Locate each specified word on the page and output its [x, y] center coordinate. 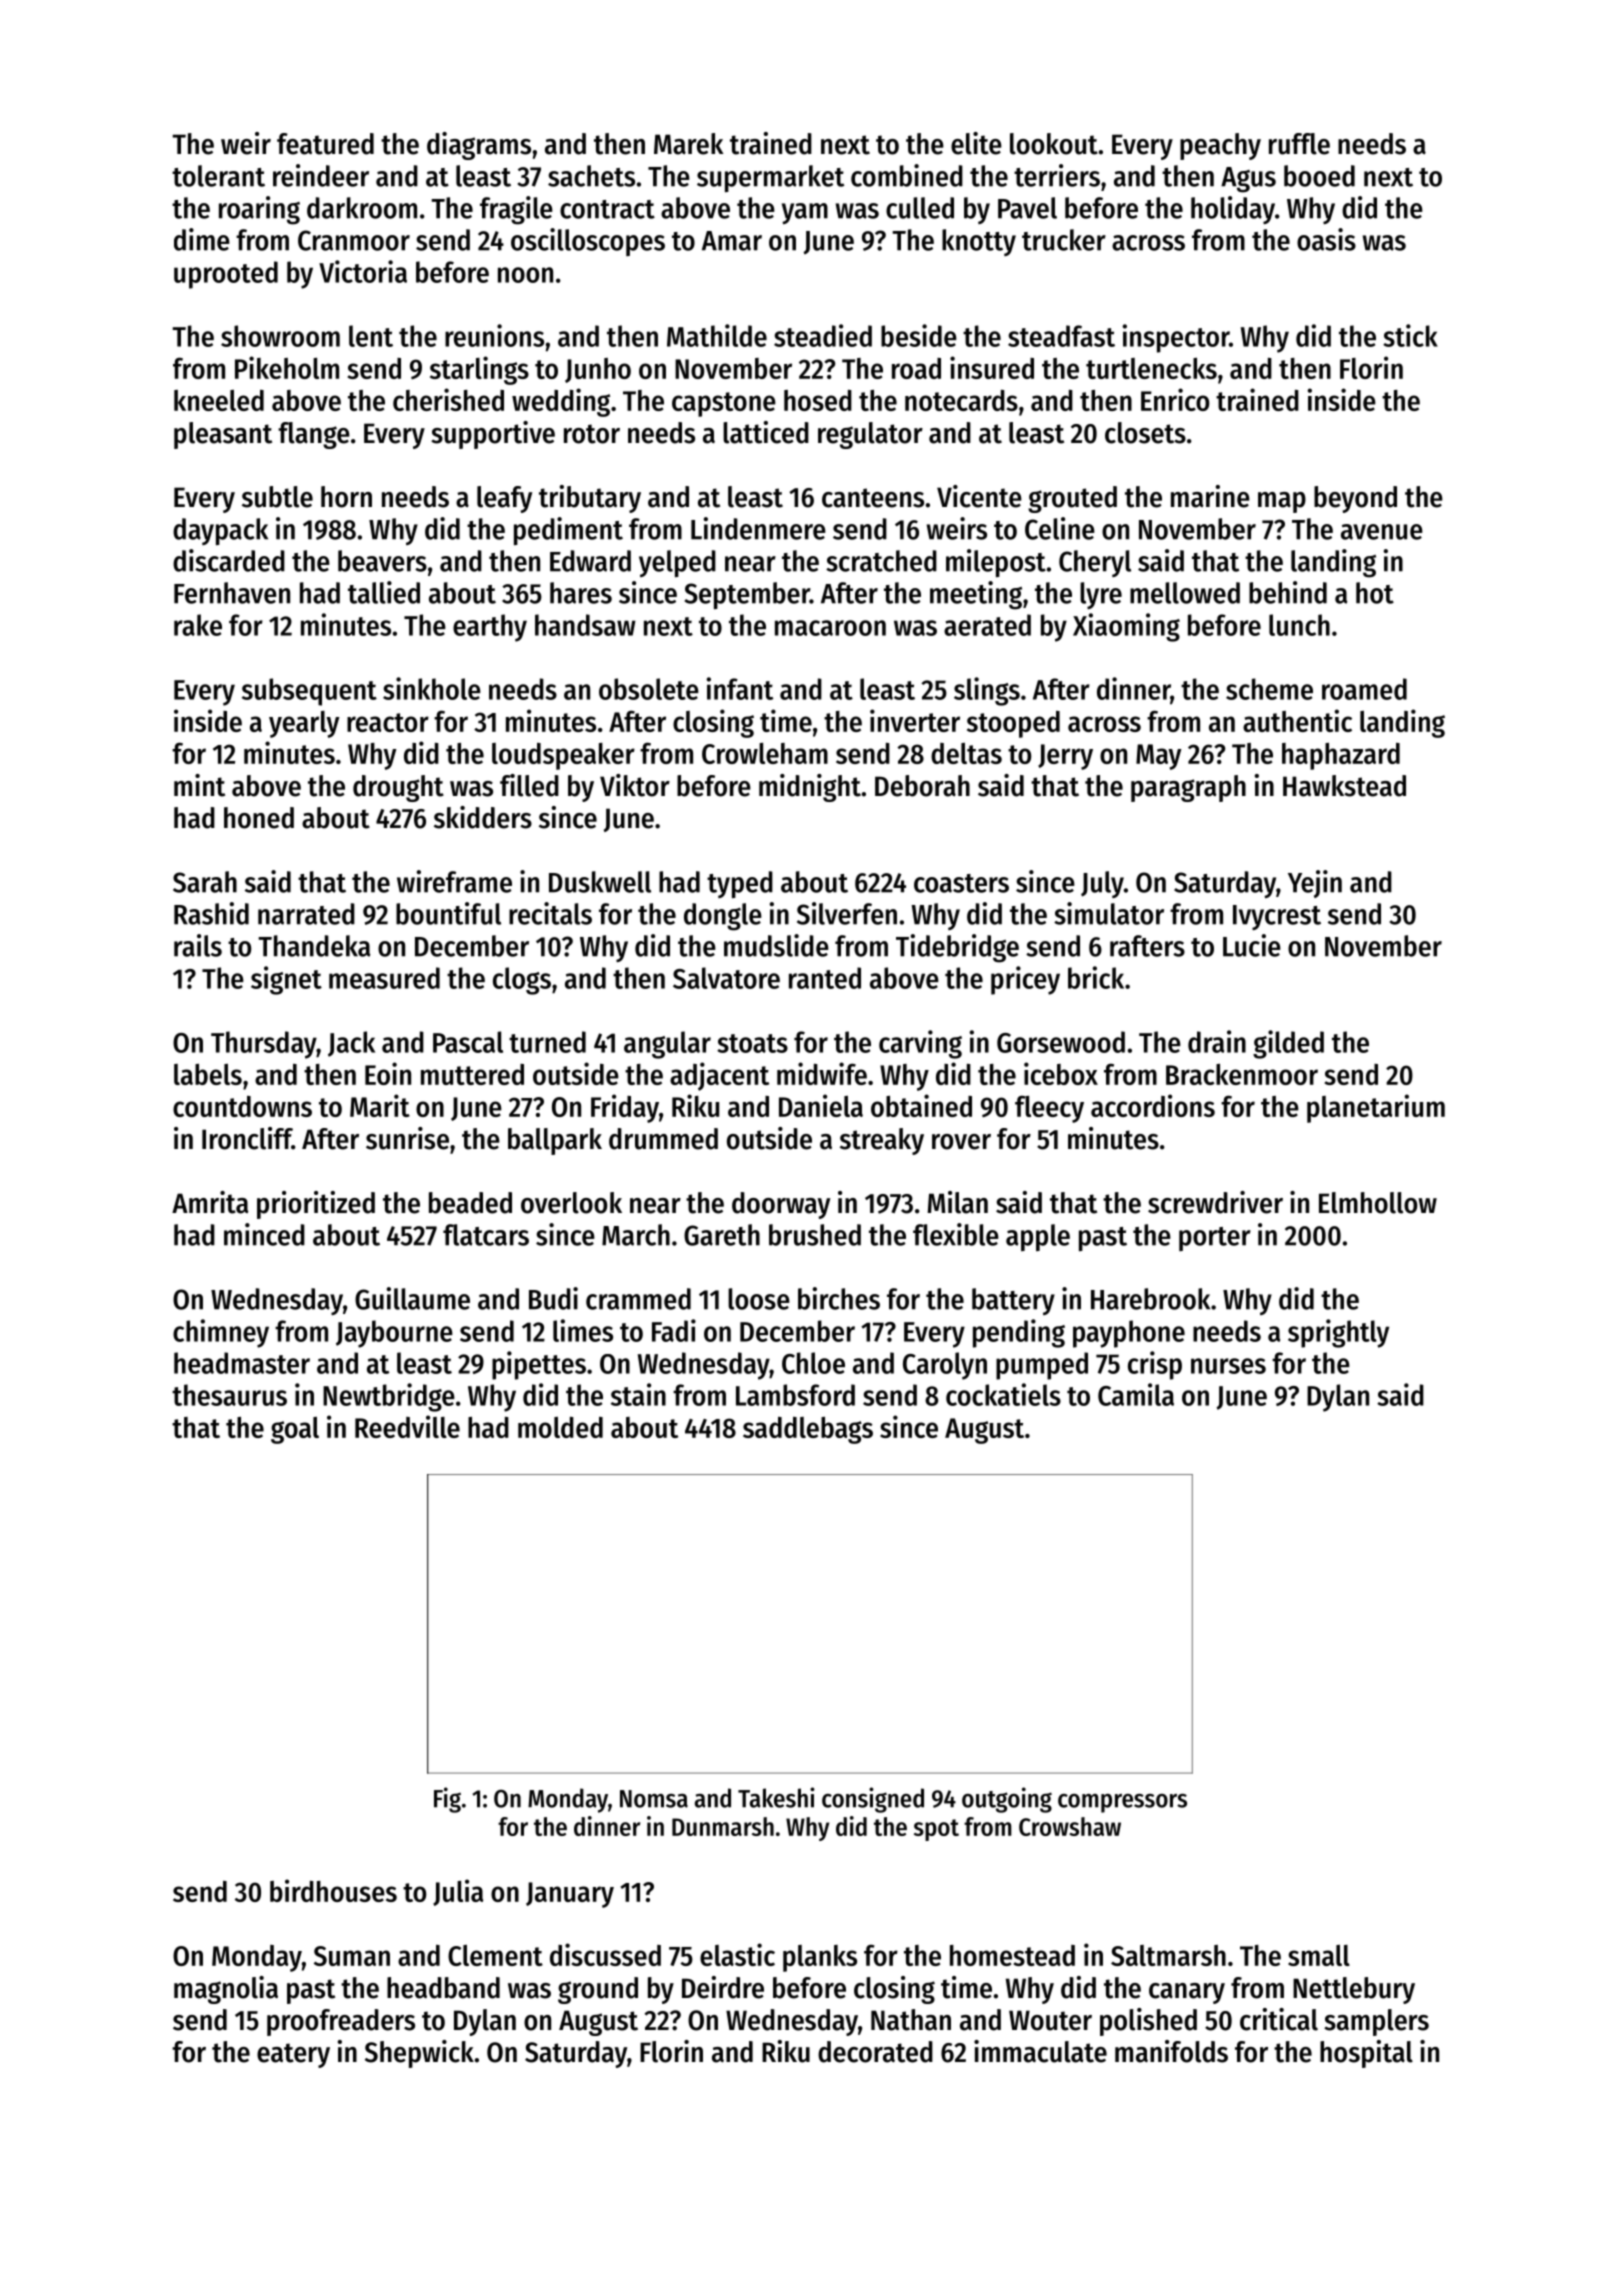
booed [1319, 176]
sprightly [1338, 1333]
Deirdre [723, 1987]
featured [325, 144]
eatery [293, 2055]
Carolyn [945, 1366]
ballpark [555, 1141]
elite [976, 143]
